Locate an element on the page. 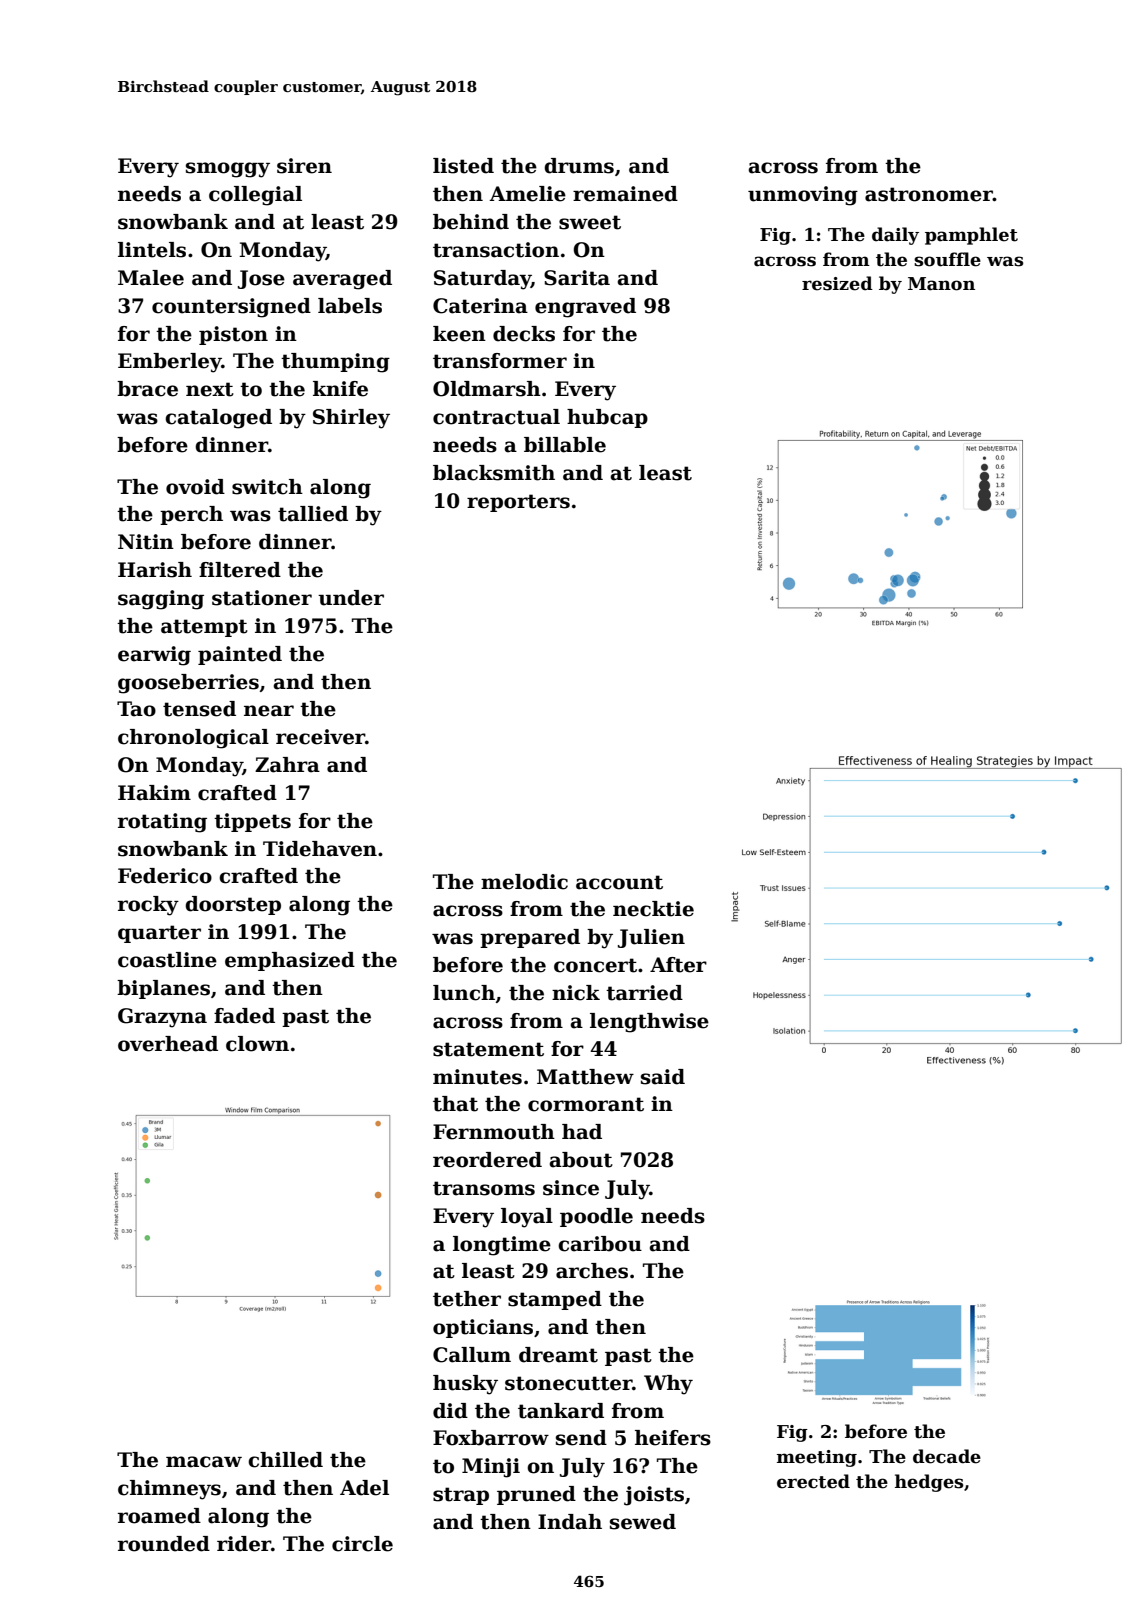 The image size is (1147, 1622). siren is located at coordinates (304, 166).
